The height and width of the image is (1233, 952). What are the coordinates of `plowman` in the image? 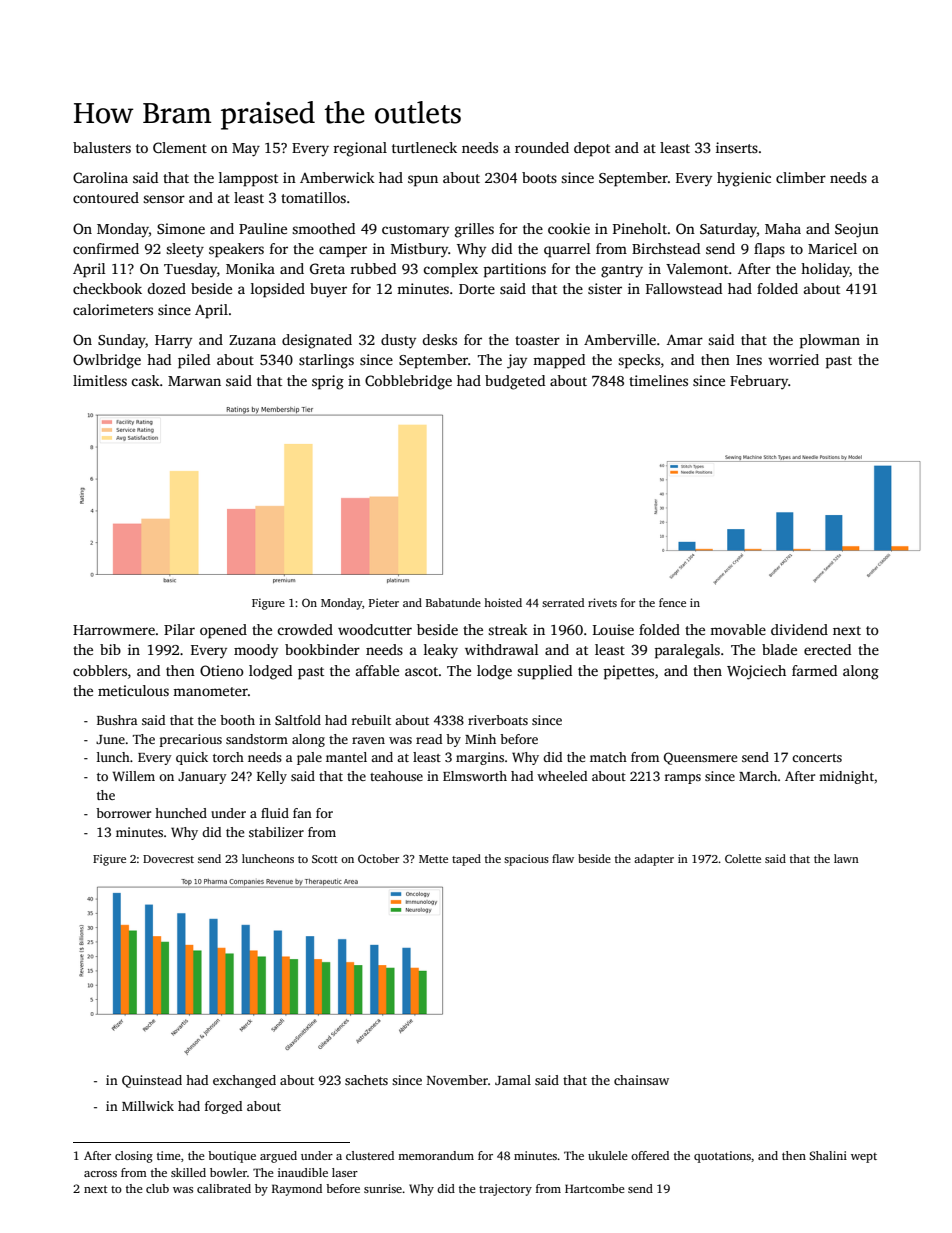 It's located at (830, 341).
